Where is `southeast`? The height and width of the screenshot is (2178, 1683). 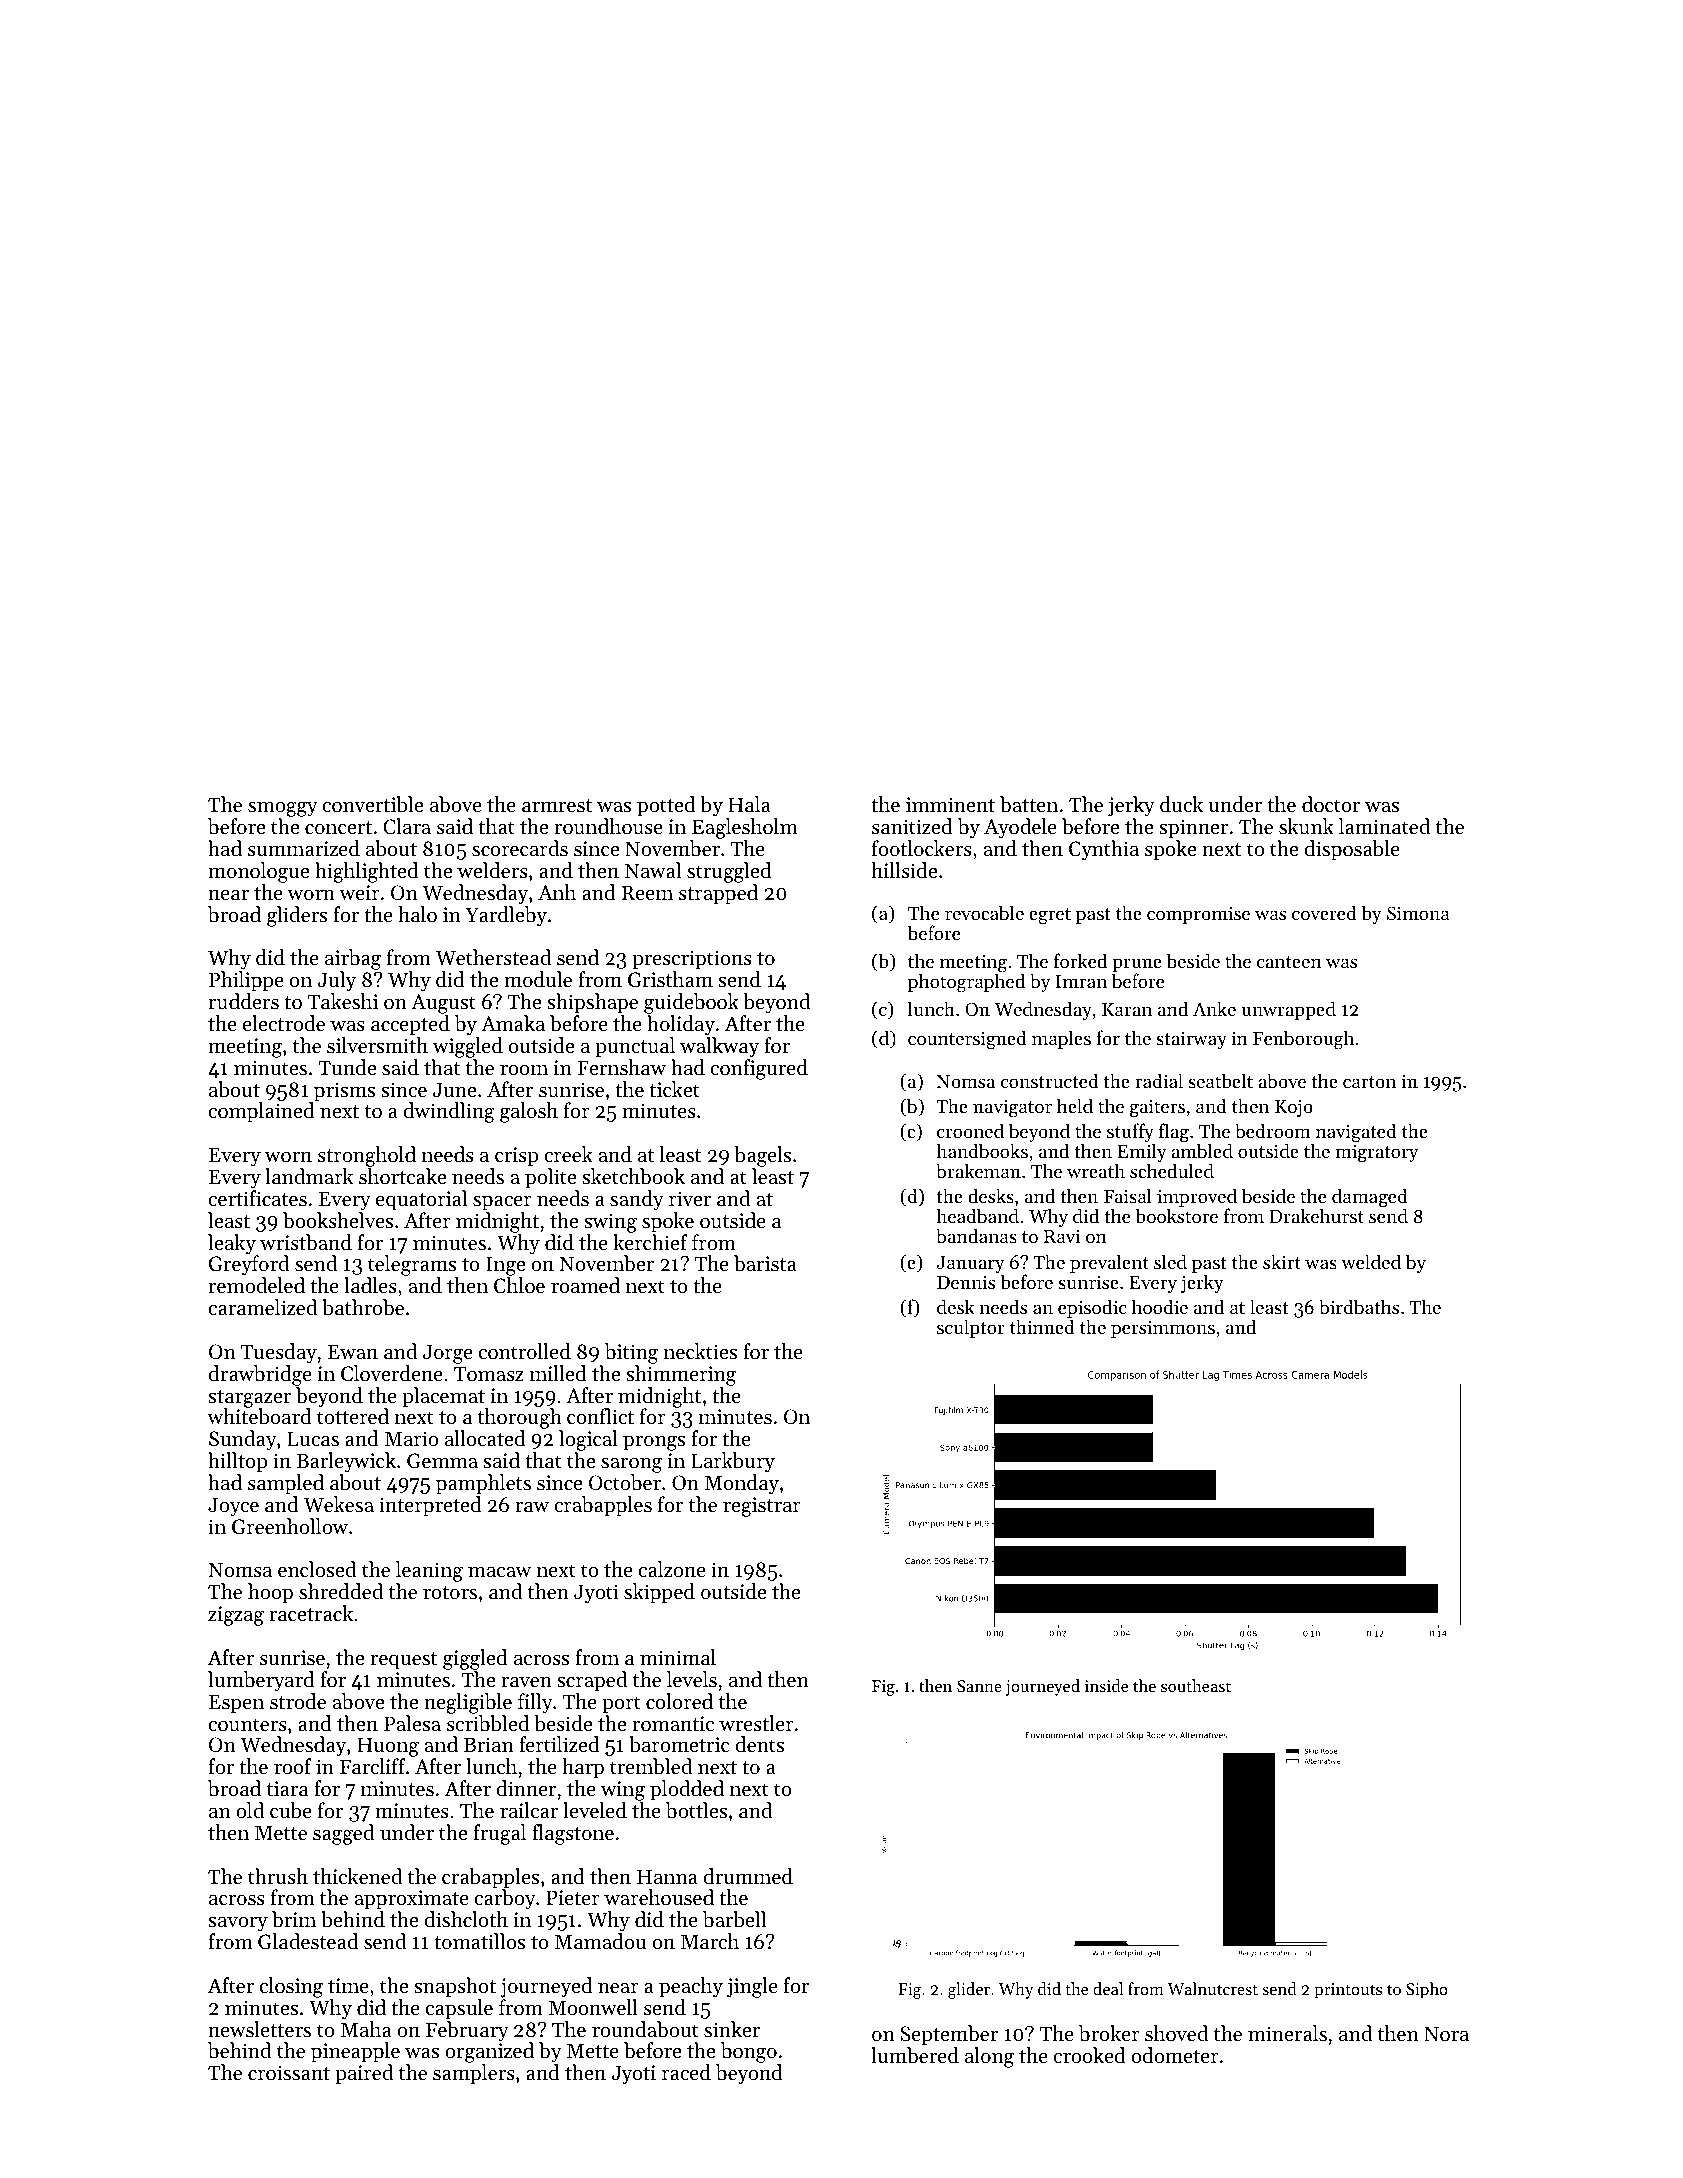
southeast is located at coordinates (1196, 1685).
